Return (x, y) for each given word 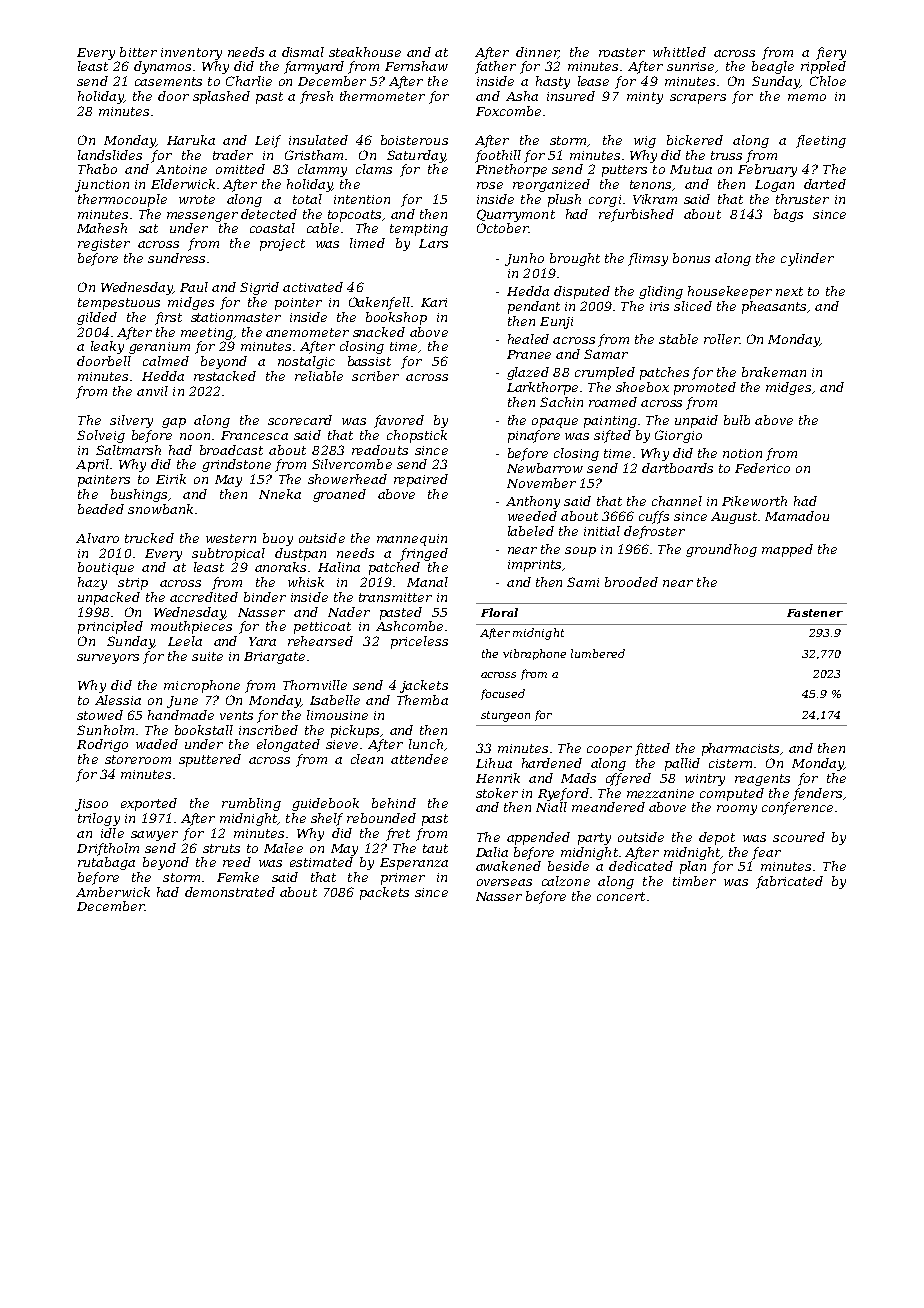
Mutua (691, 169)
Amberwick (113, 892)
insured (571, 96)
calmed (166, 361)
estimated (321, 862)
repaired (421, 480)
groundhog (721, 550)
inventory (191, 54)
